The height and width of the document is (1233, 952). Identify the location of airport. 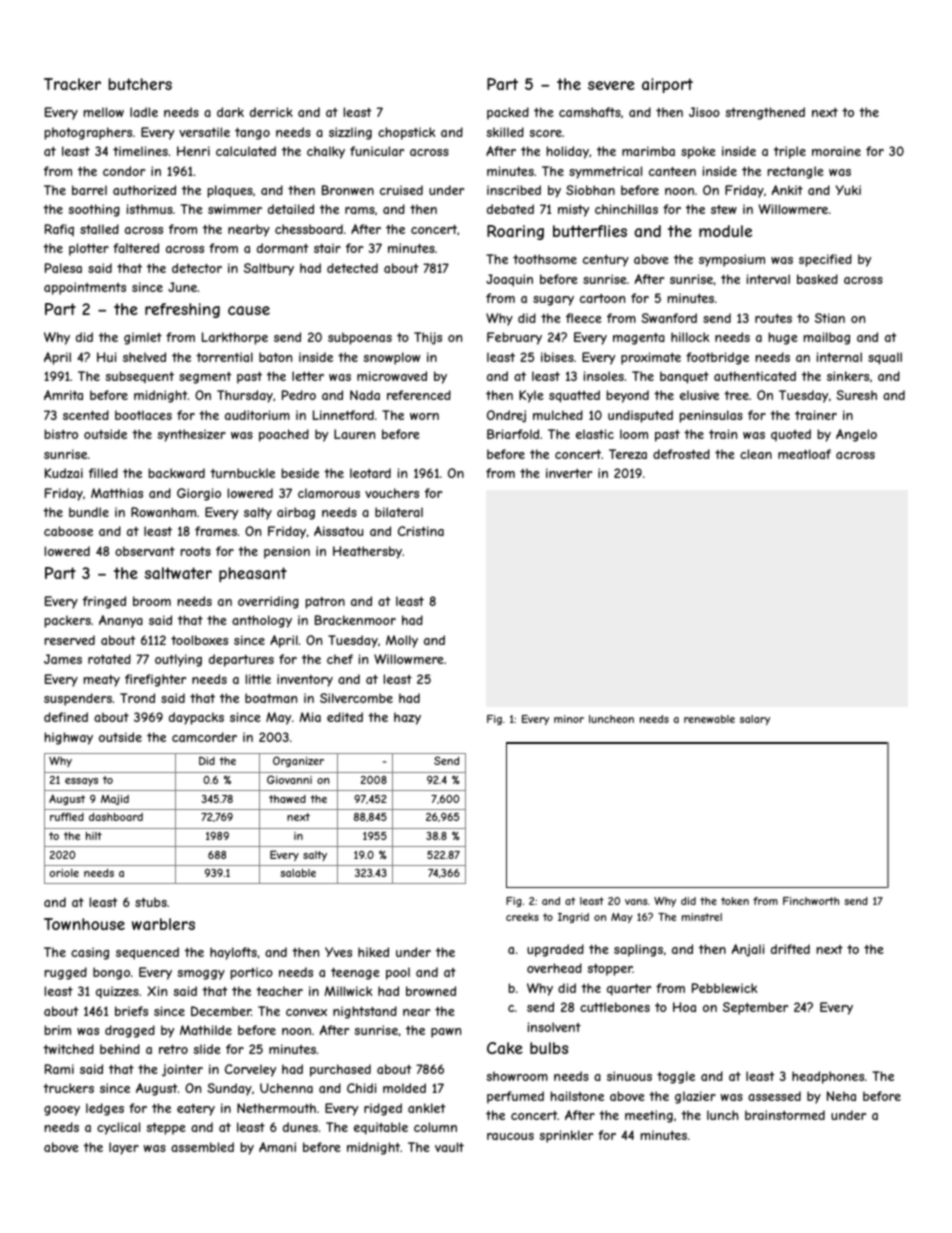
(667, 85).
